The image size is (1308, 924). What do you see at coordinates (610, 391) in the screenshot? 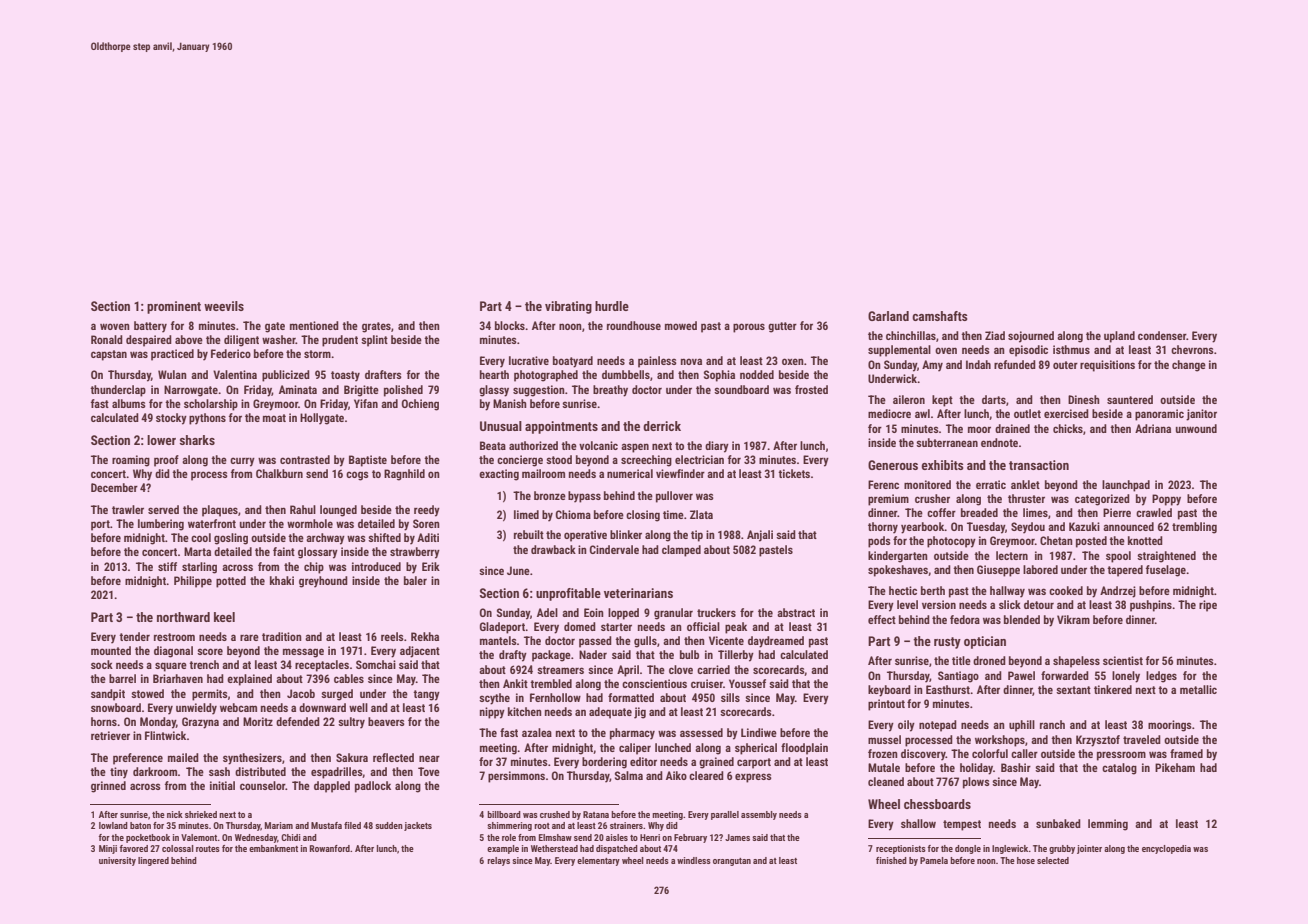
I see `breathy` at bounding box center [610, 391].
